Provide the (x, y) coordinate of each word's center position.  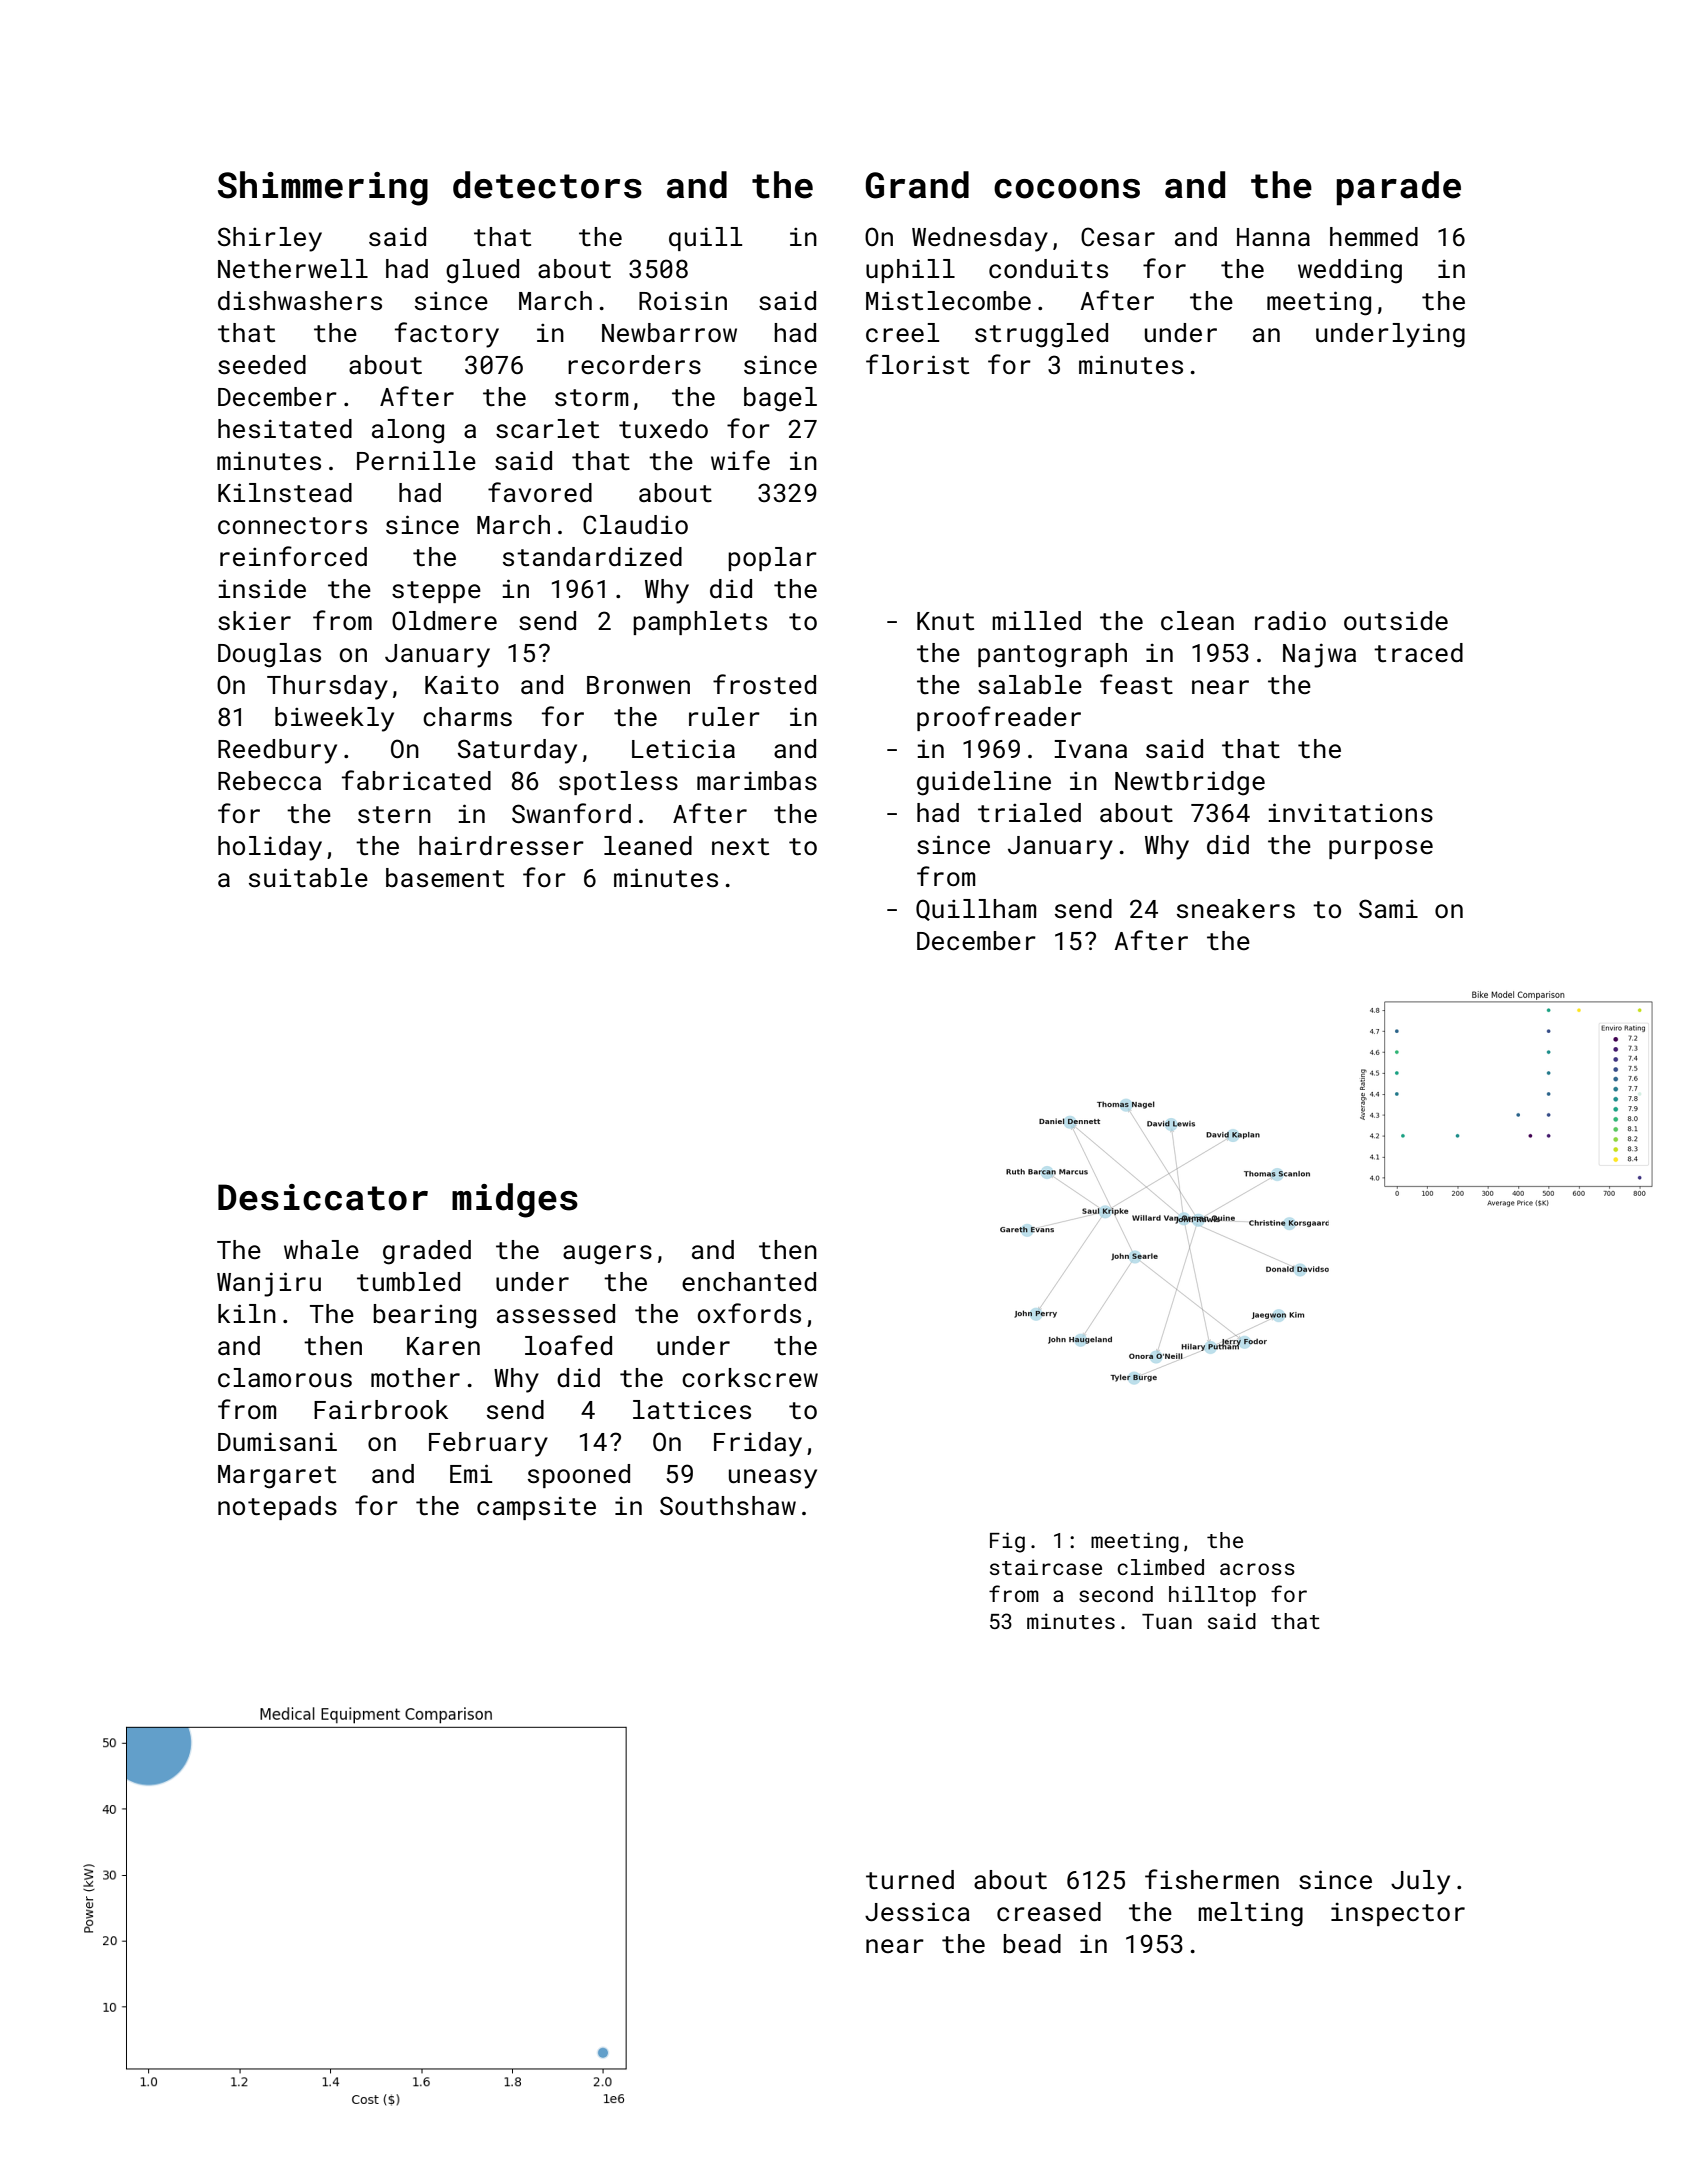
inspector (1398, 1914)
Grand (917, 185)
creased (1049, 1912)
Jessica (917, 1912)
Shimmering (323, 188)
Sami (1388, 908)
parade (1398, 188)
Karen (443, 1346)
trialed (1029, 812)
